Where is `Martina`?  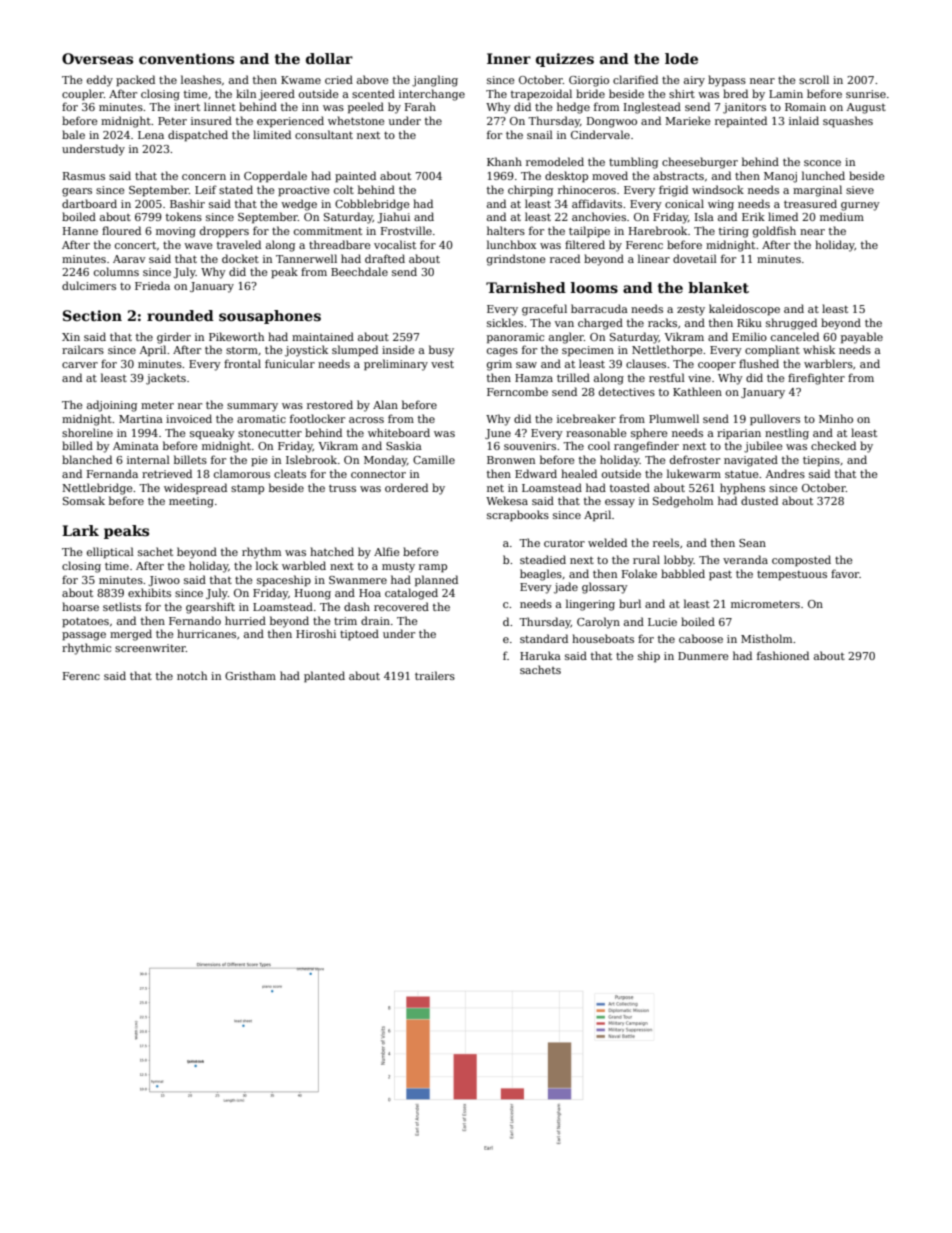
Martina is located at coordinates (141, 419).
